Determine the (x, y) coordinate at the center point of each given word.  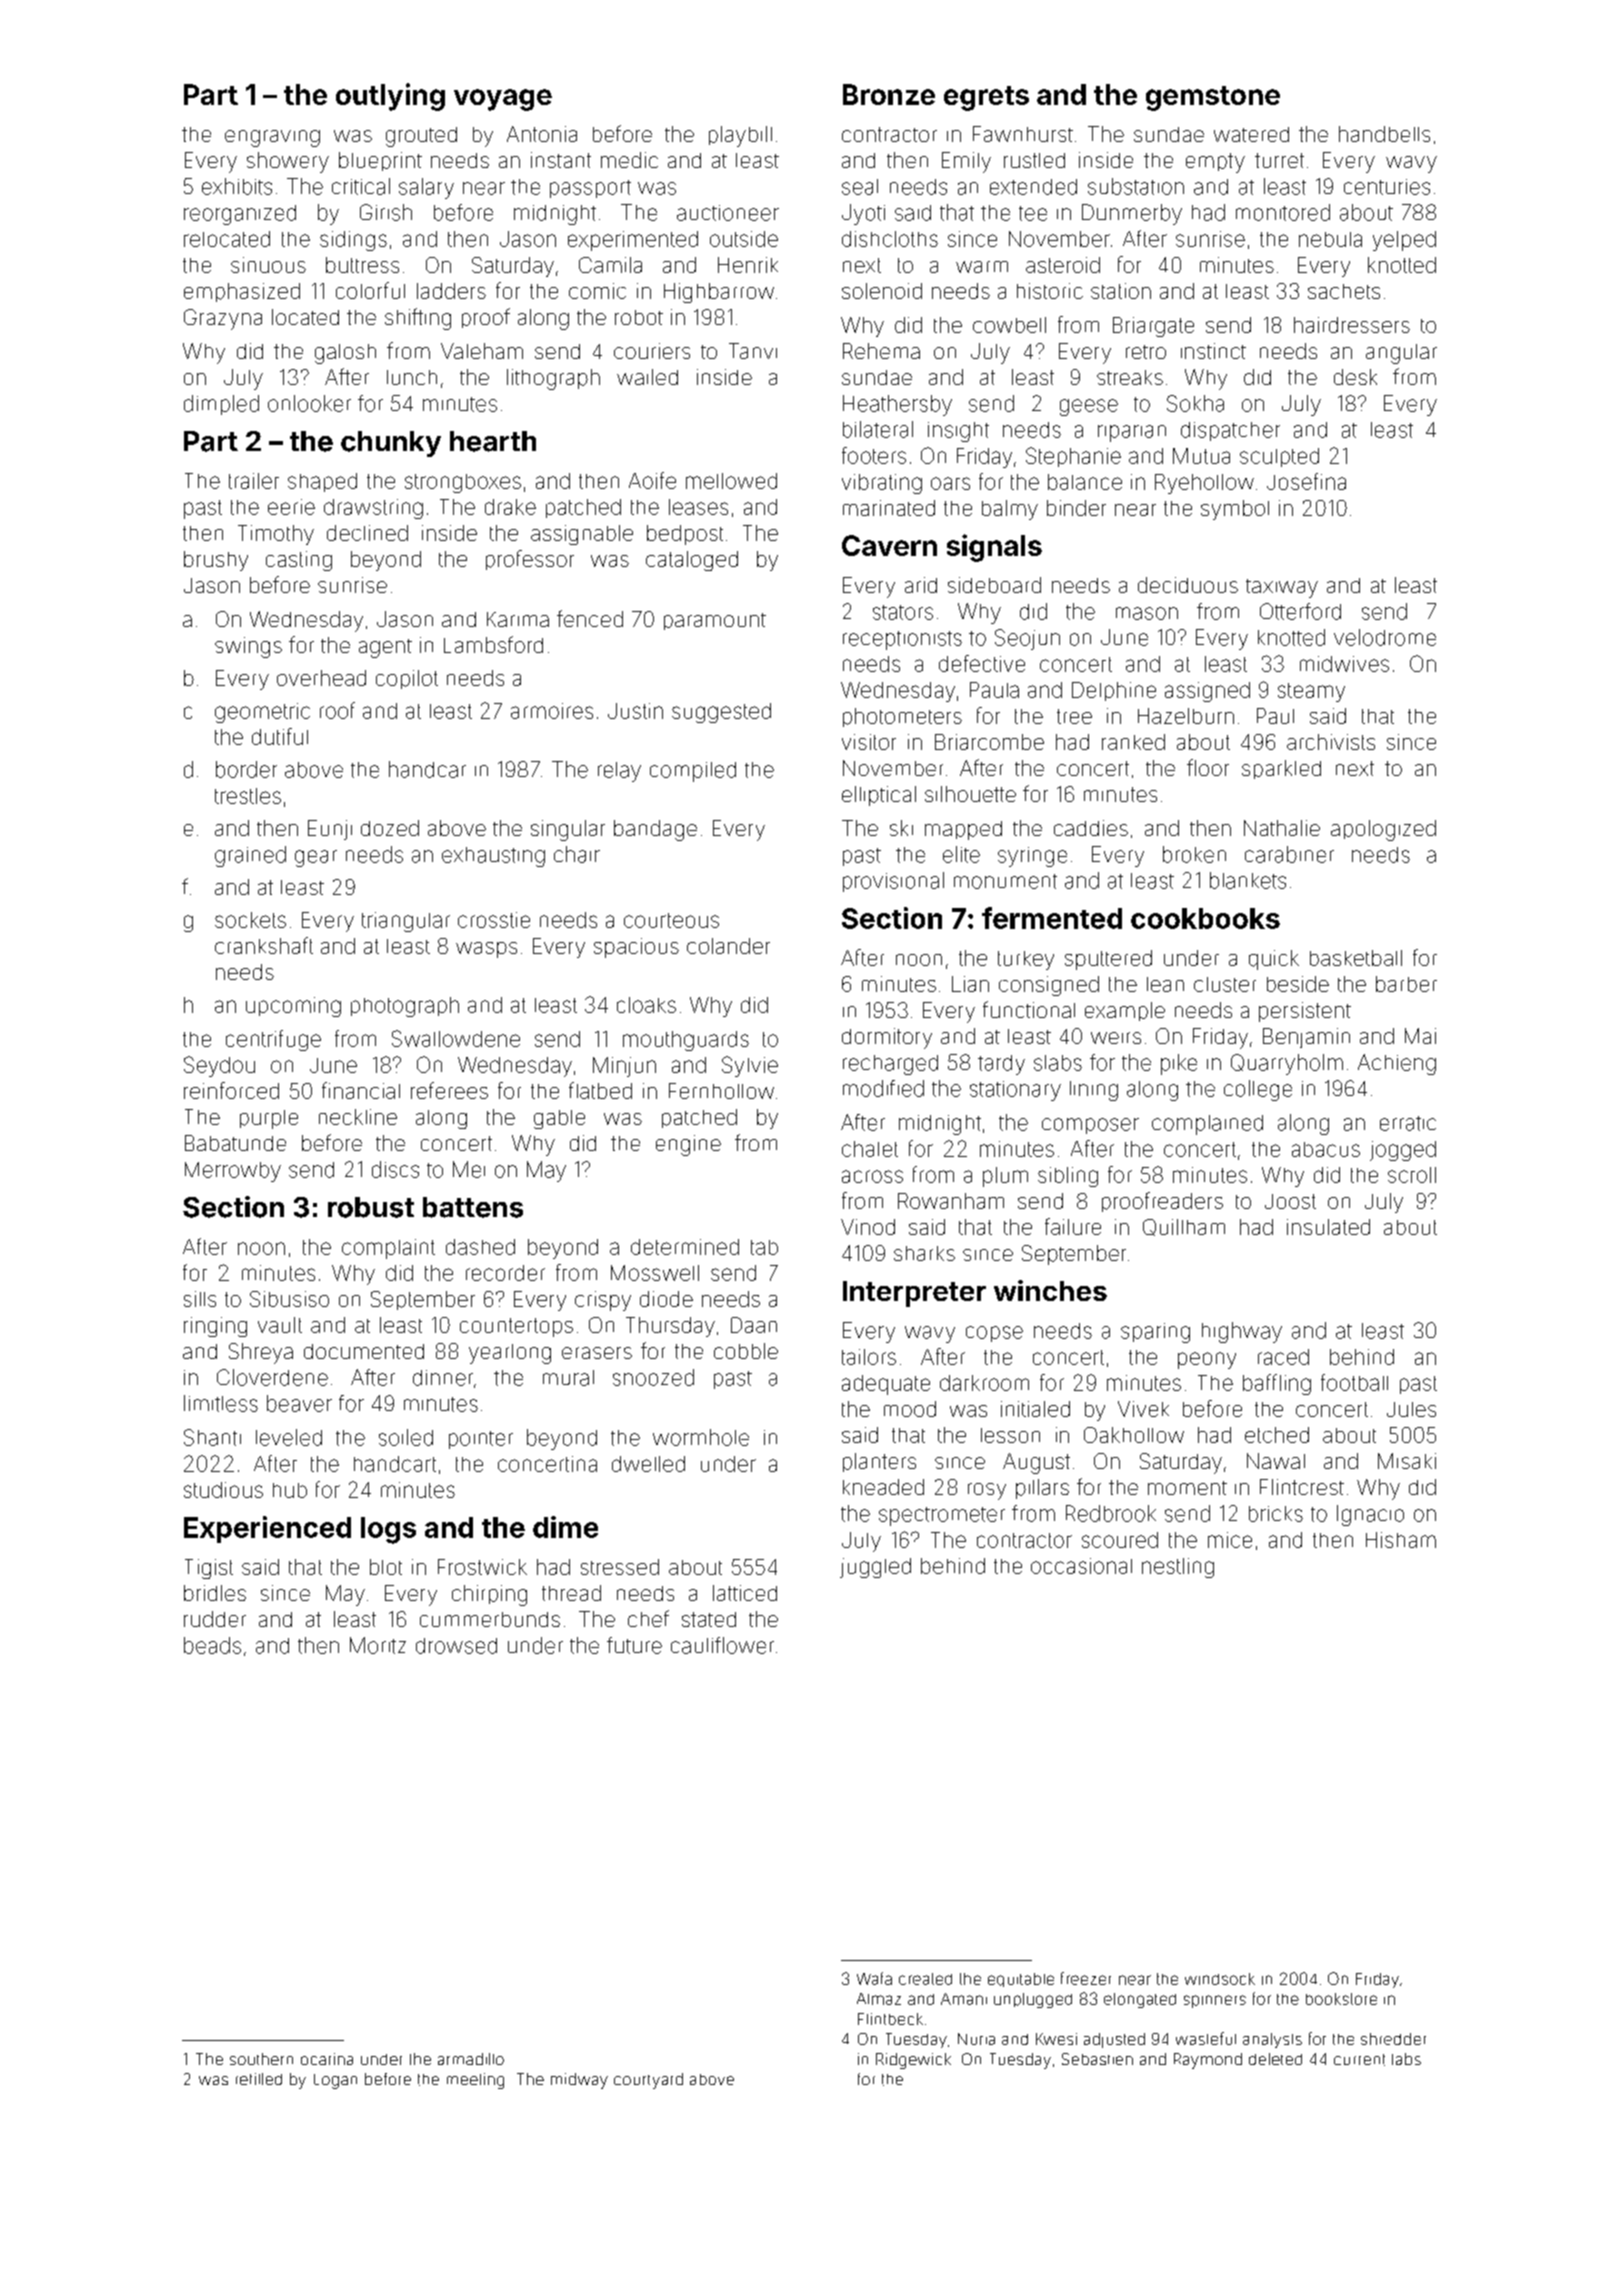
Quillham (1184, 1227)
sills (200, 1299)
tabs (1406, 2059)
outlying (390, 97)
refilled (259, 2079)
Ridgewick (913, 2061)
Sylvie (750, 1066)
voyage (503, 100)
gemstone (1213, 98)
